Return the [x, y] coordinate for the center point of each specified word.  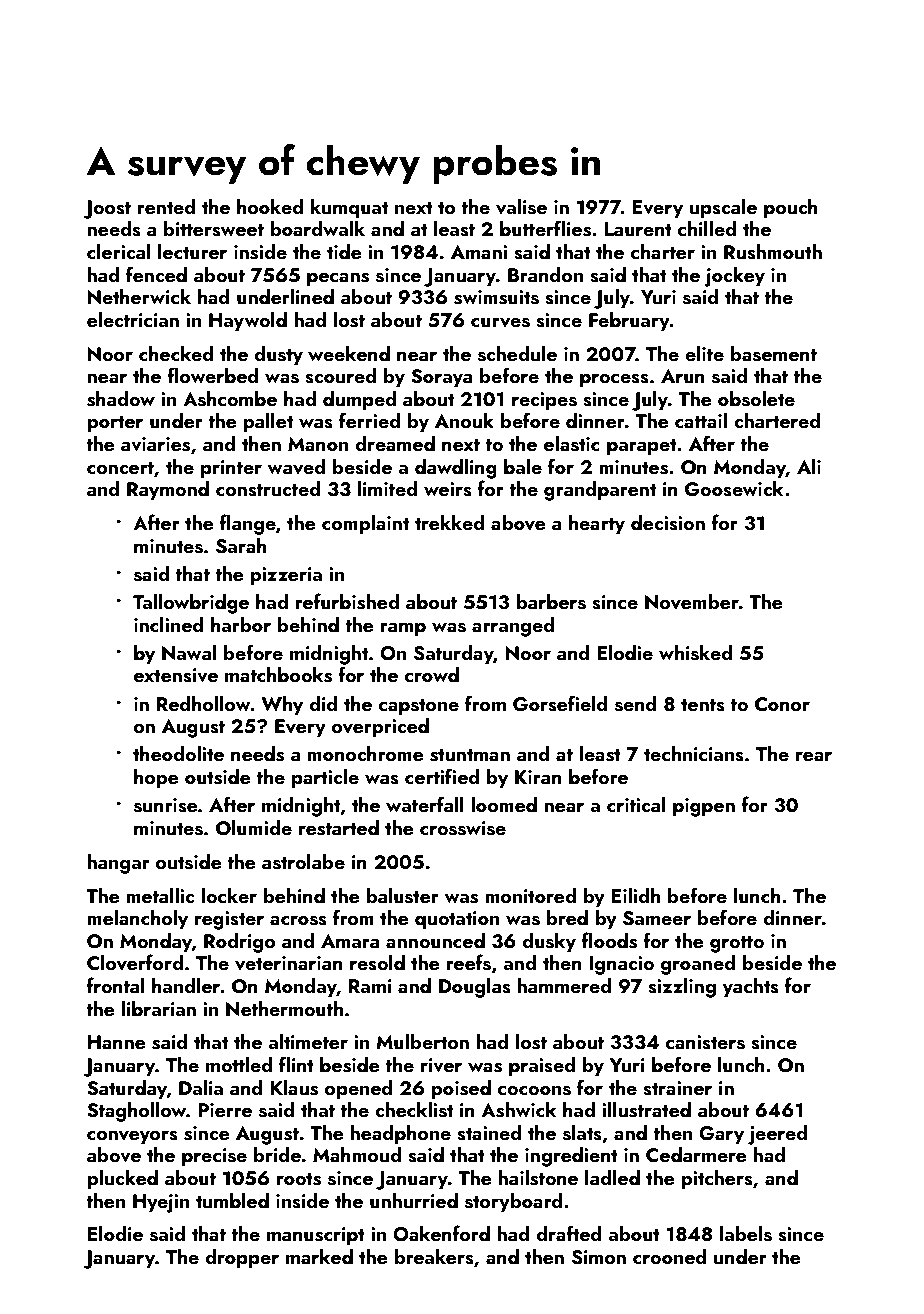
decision [668, 523]
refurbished [347, 601]
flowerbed [213, 375]
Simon [599, 1257]
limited [387, 488]
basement [774, 354]
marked [319, 1256]
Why [282, 706]
